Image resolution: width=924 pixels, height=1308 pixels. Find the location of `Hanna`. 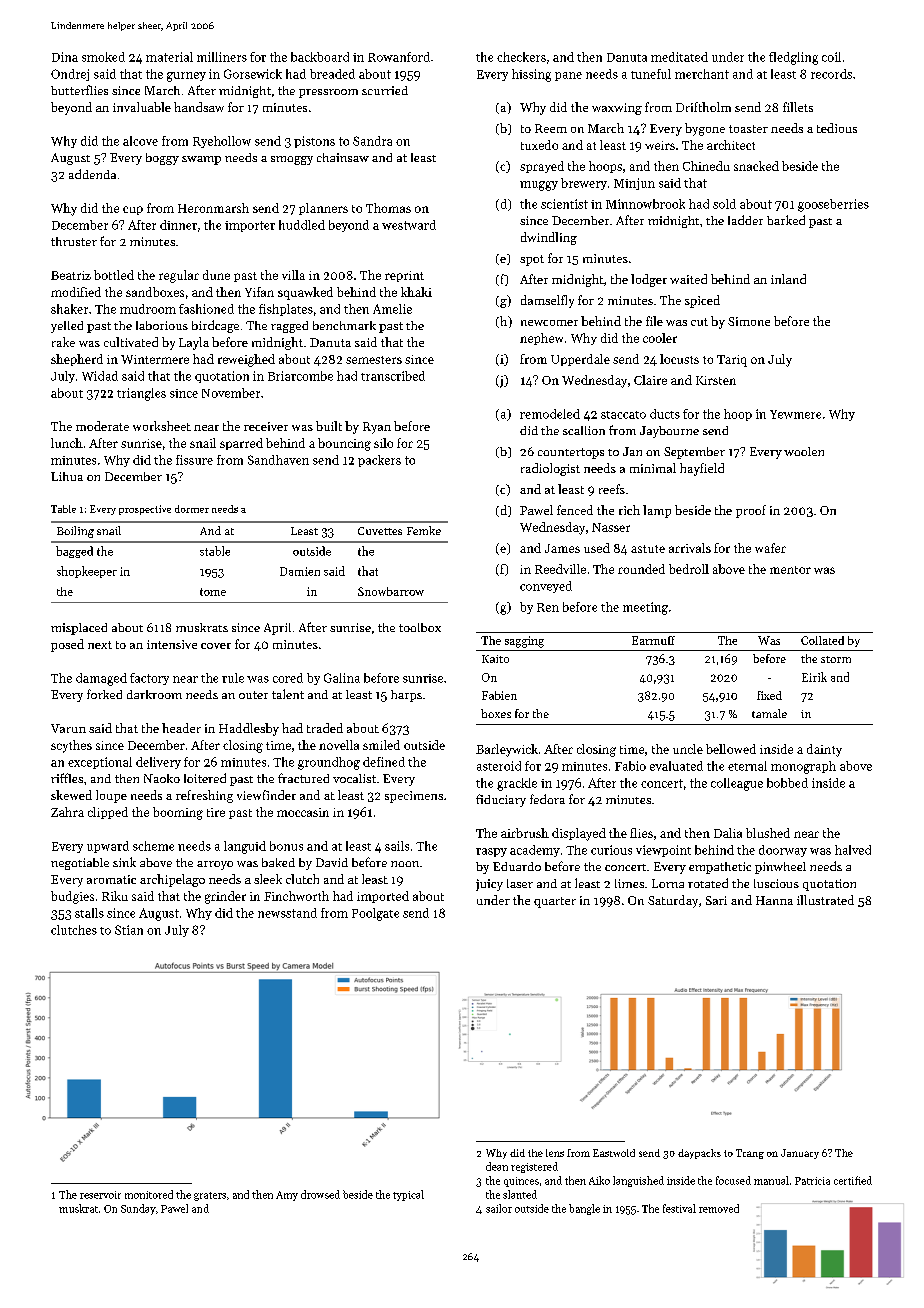

Hanna is located at coordinates (774, 900).
